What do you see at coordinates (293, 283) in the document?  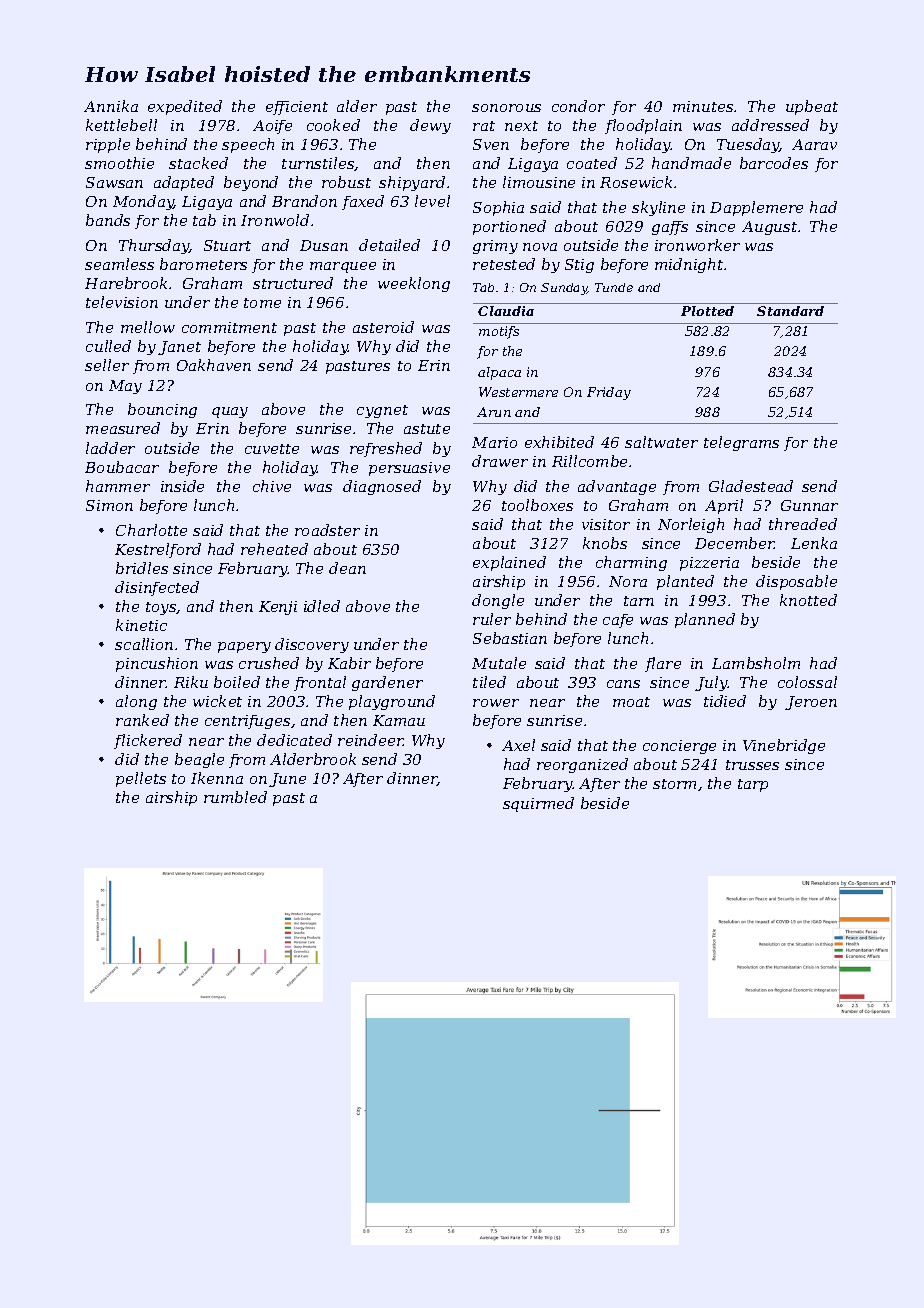 I see `structured` at bounding box center [293, 283].
